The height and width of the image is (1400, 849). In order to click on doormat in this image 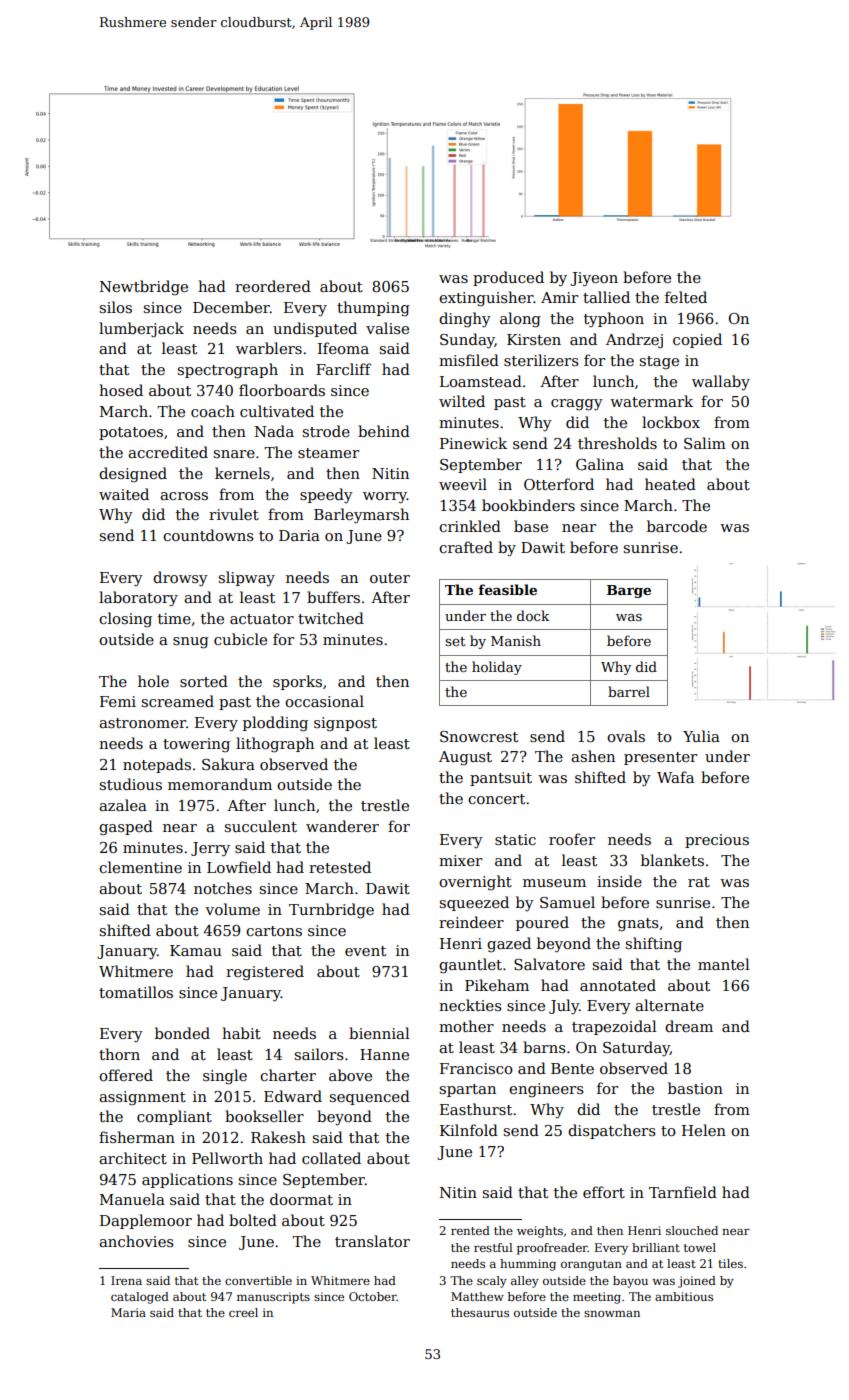, I will do `click(301, 1199)`.
